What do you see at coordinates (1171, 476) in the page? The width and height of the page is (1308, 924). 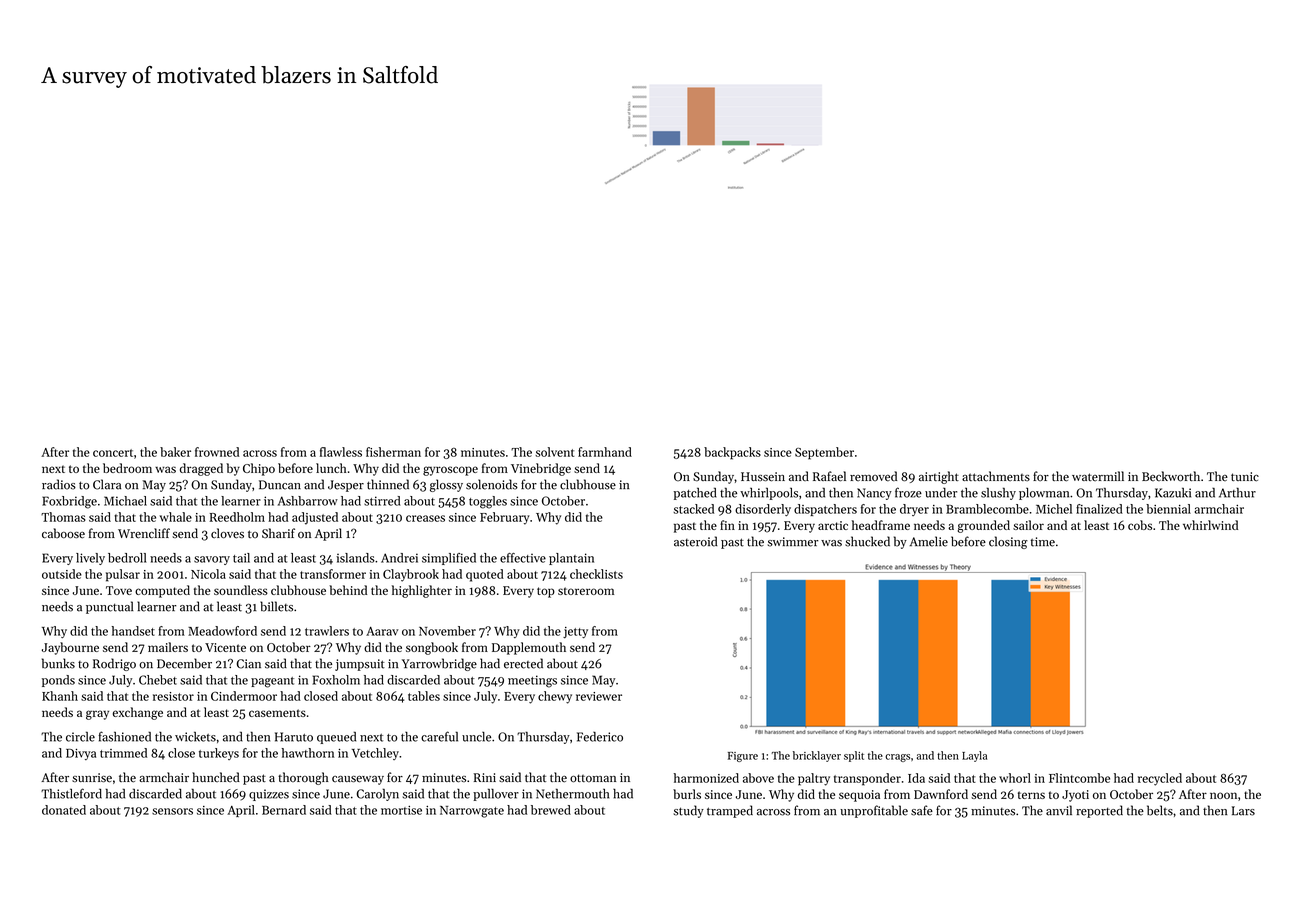 I see `Beckworth` at bounding box center [1171, 476].
